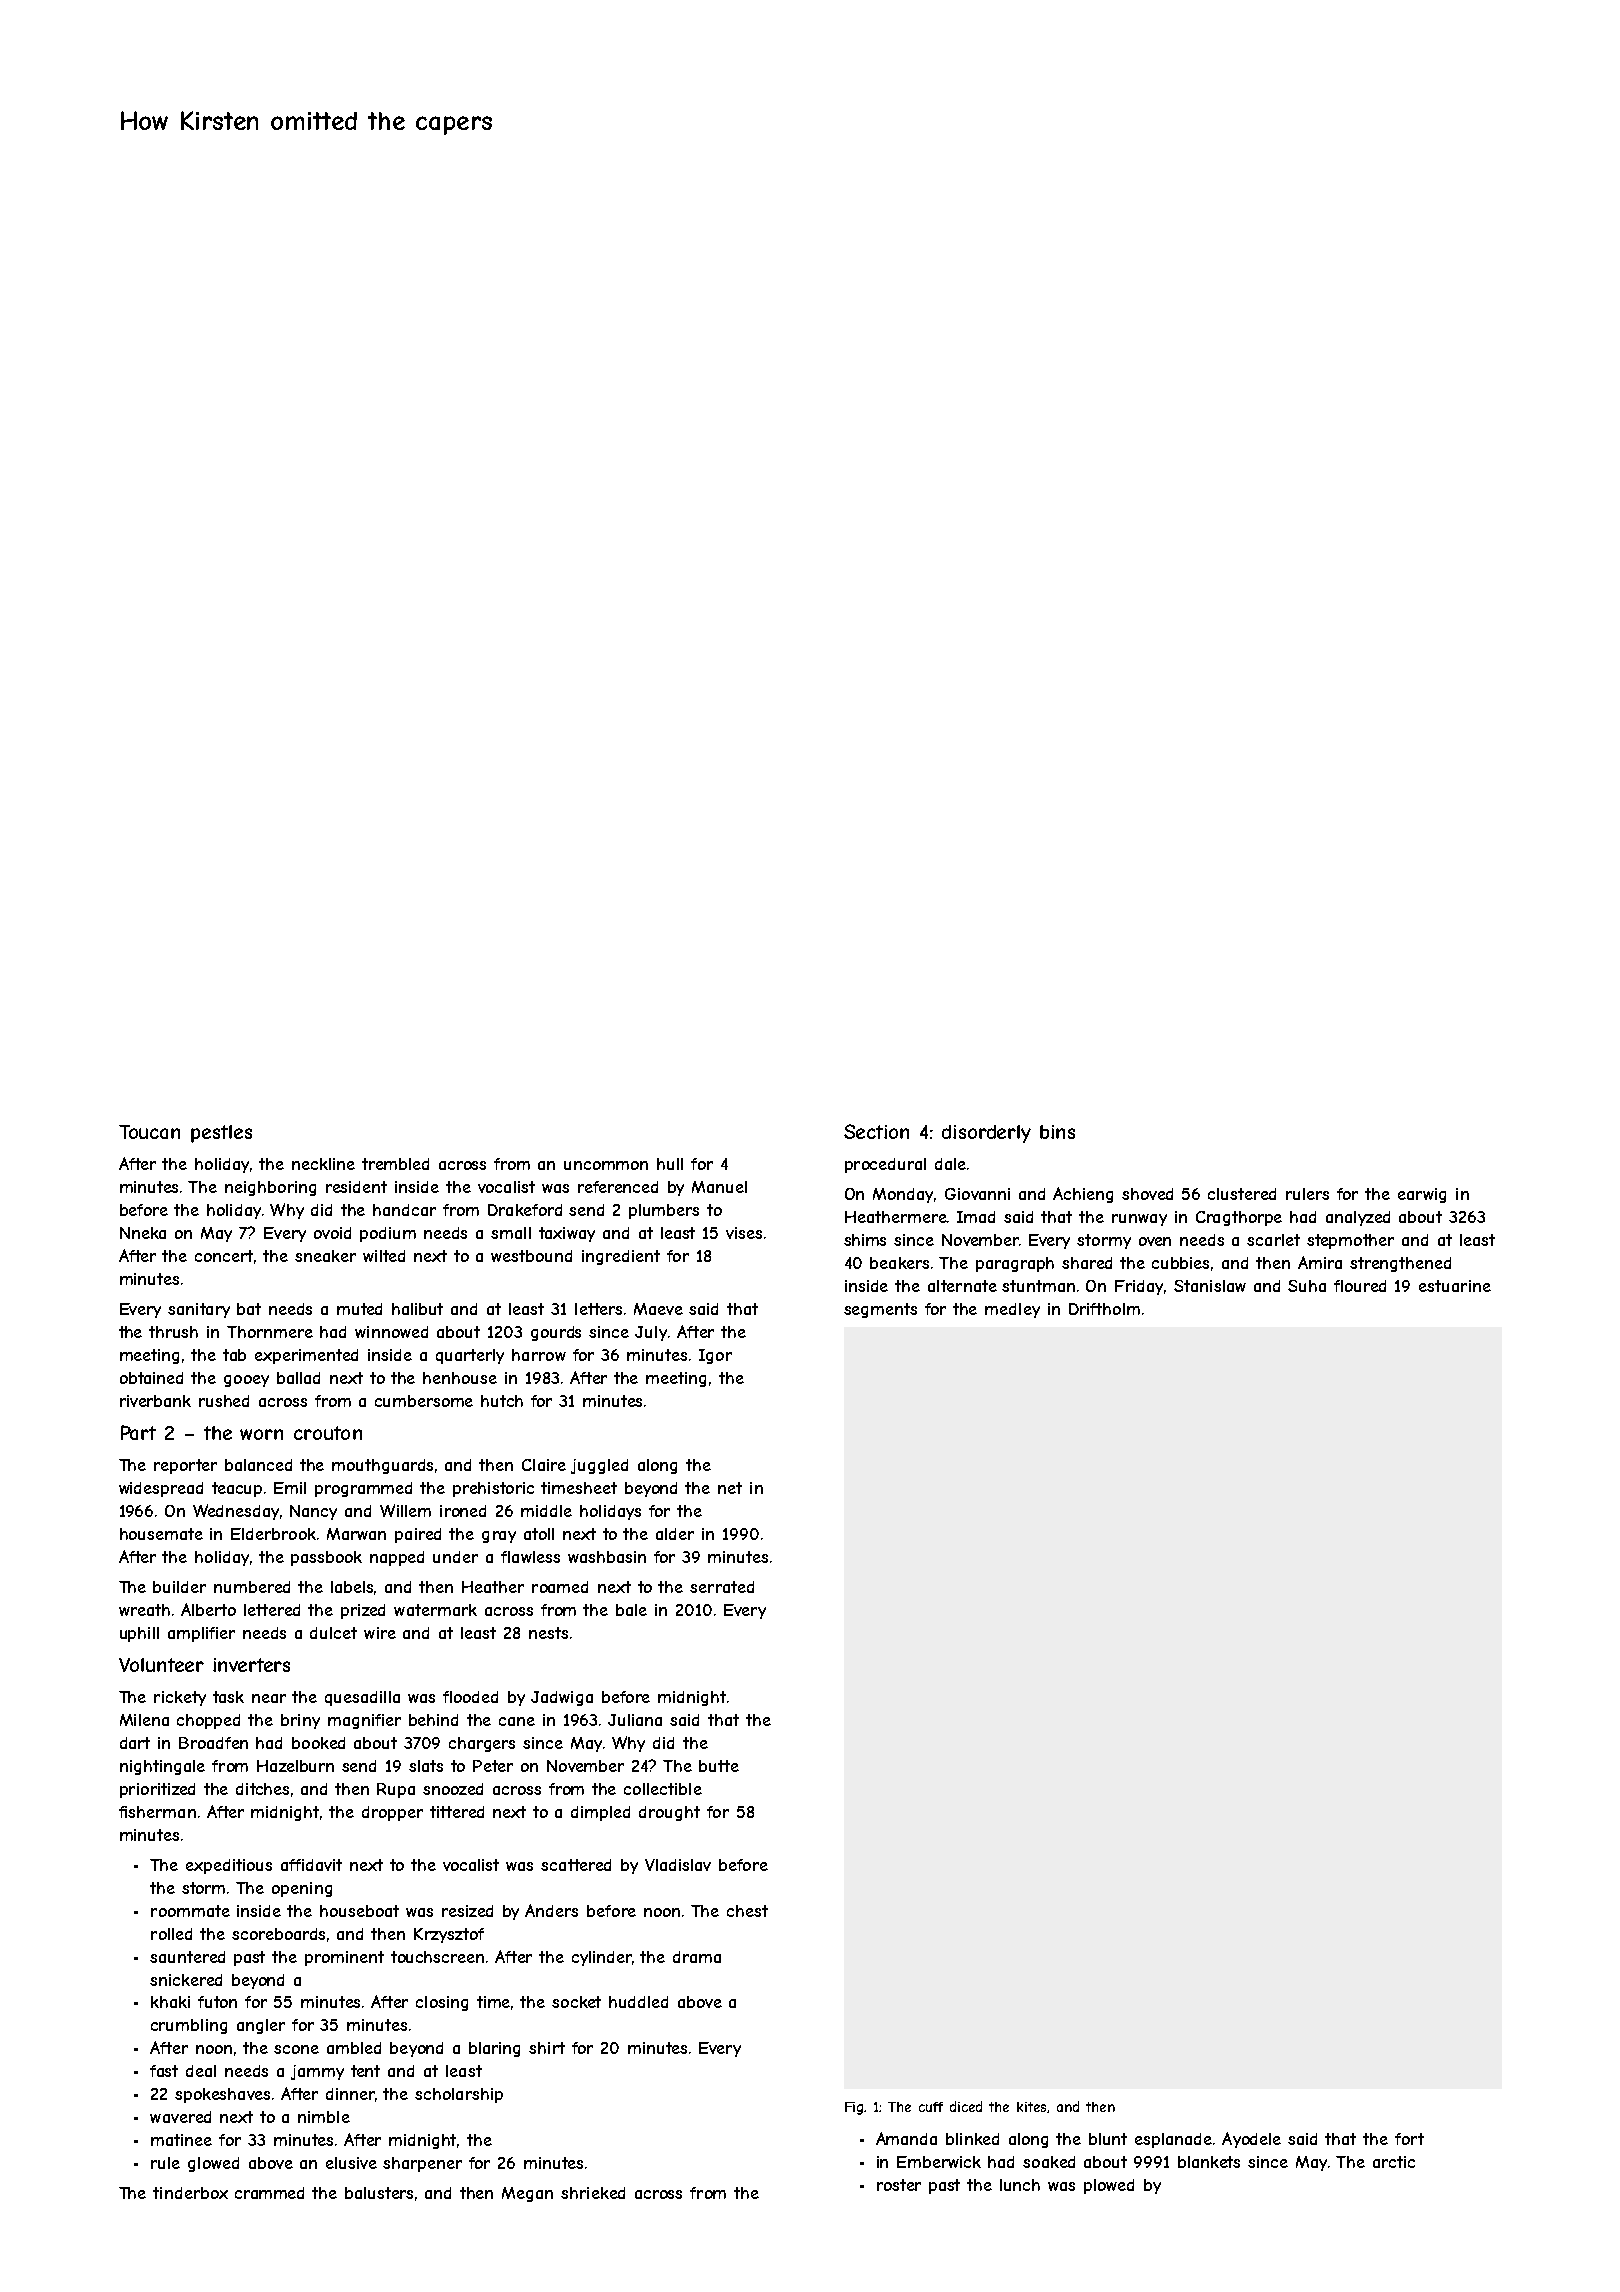  Describe the element at coordinates (1409, 2139) in the screenshot. I see `fort` at that location.
